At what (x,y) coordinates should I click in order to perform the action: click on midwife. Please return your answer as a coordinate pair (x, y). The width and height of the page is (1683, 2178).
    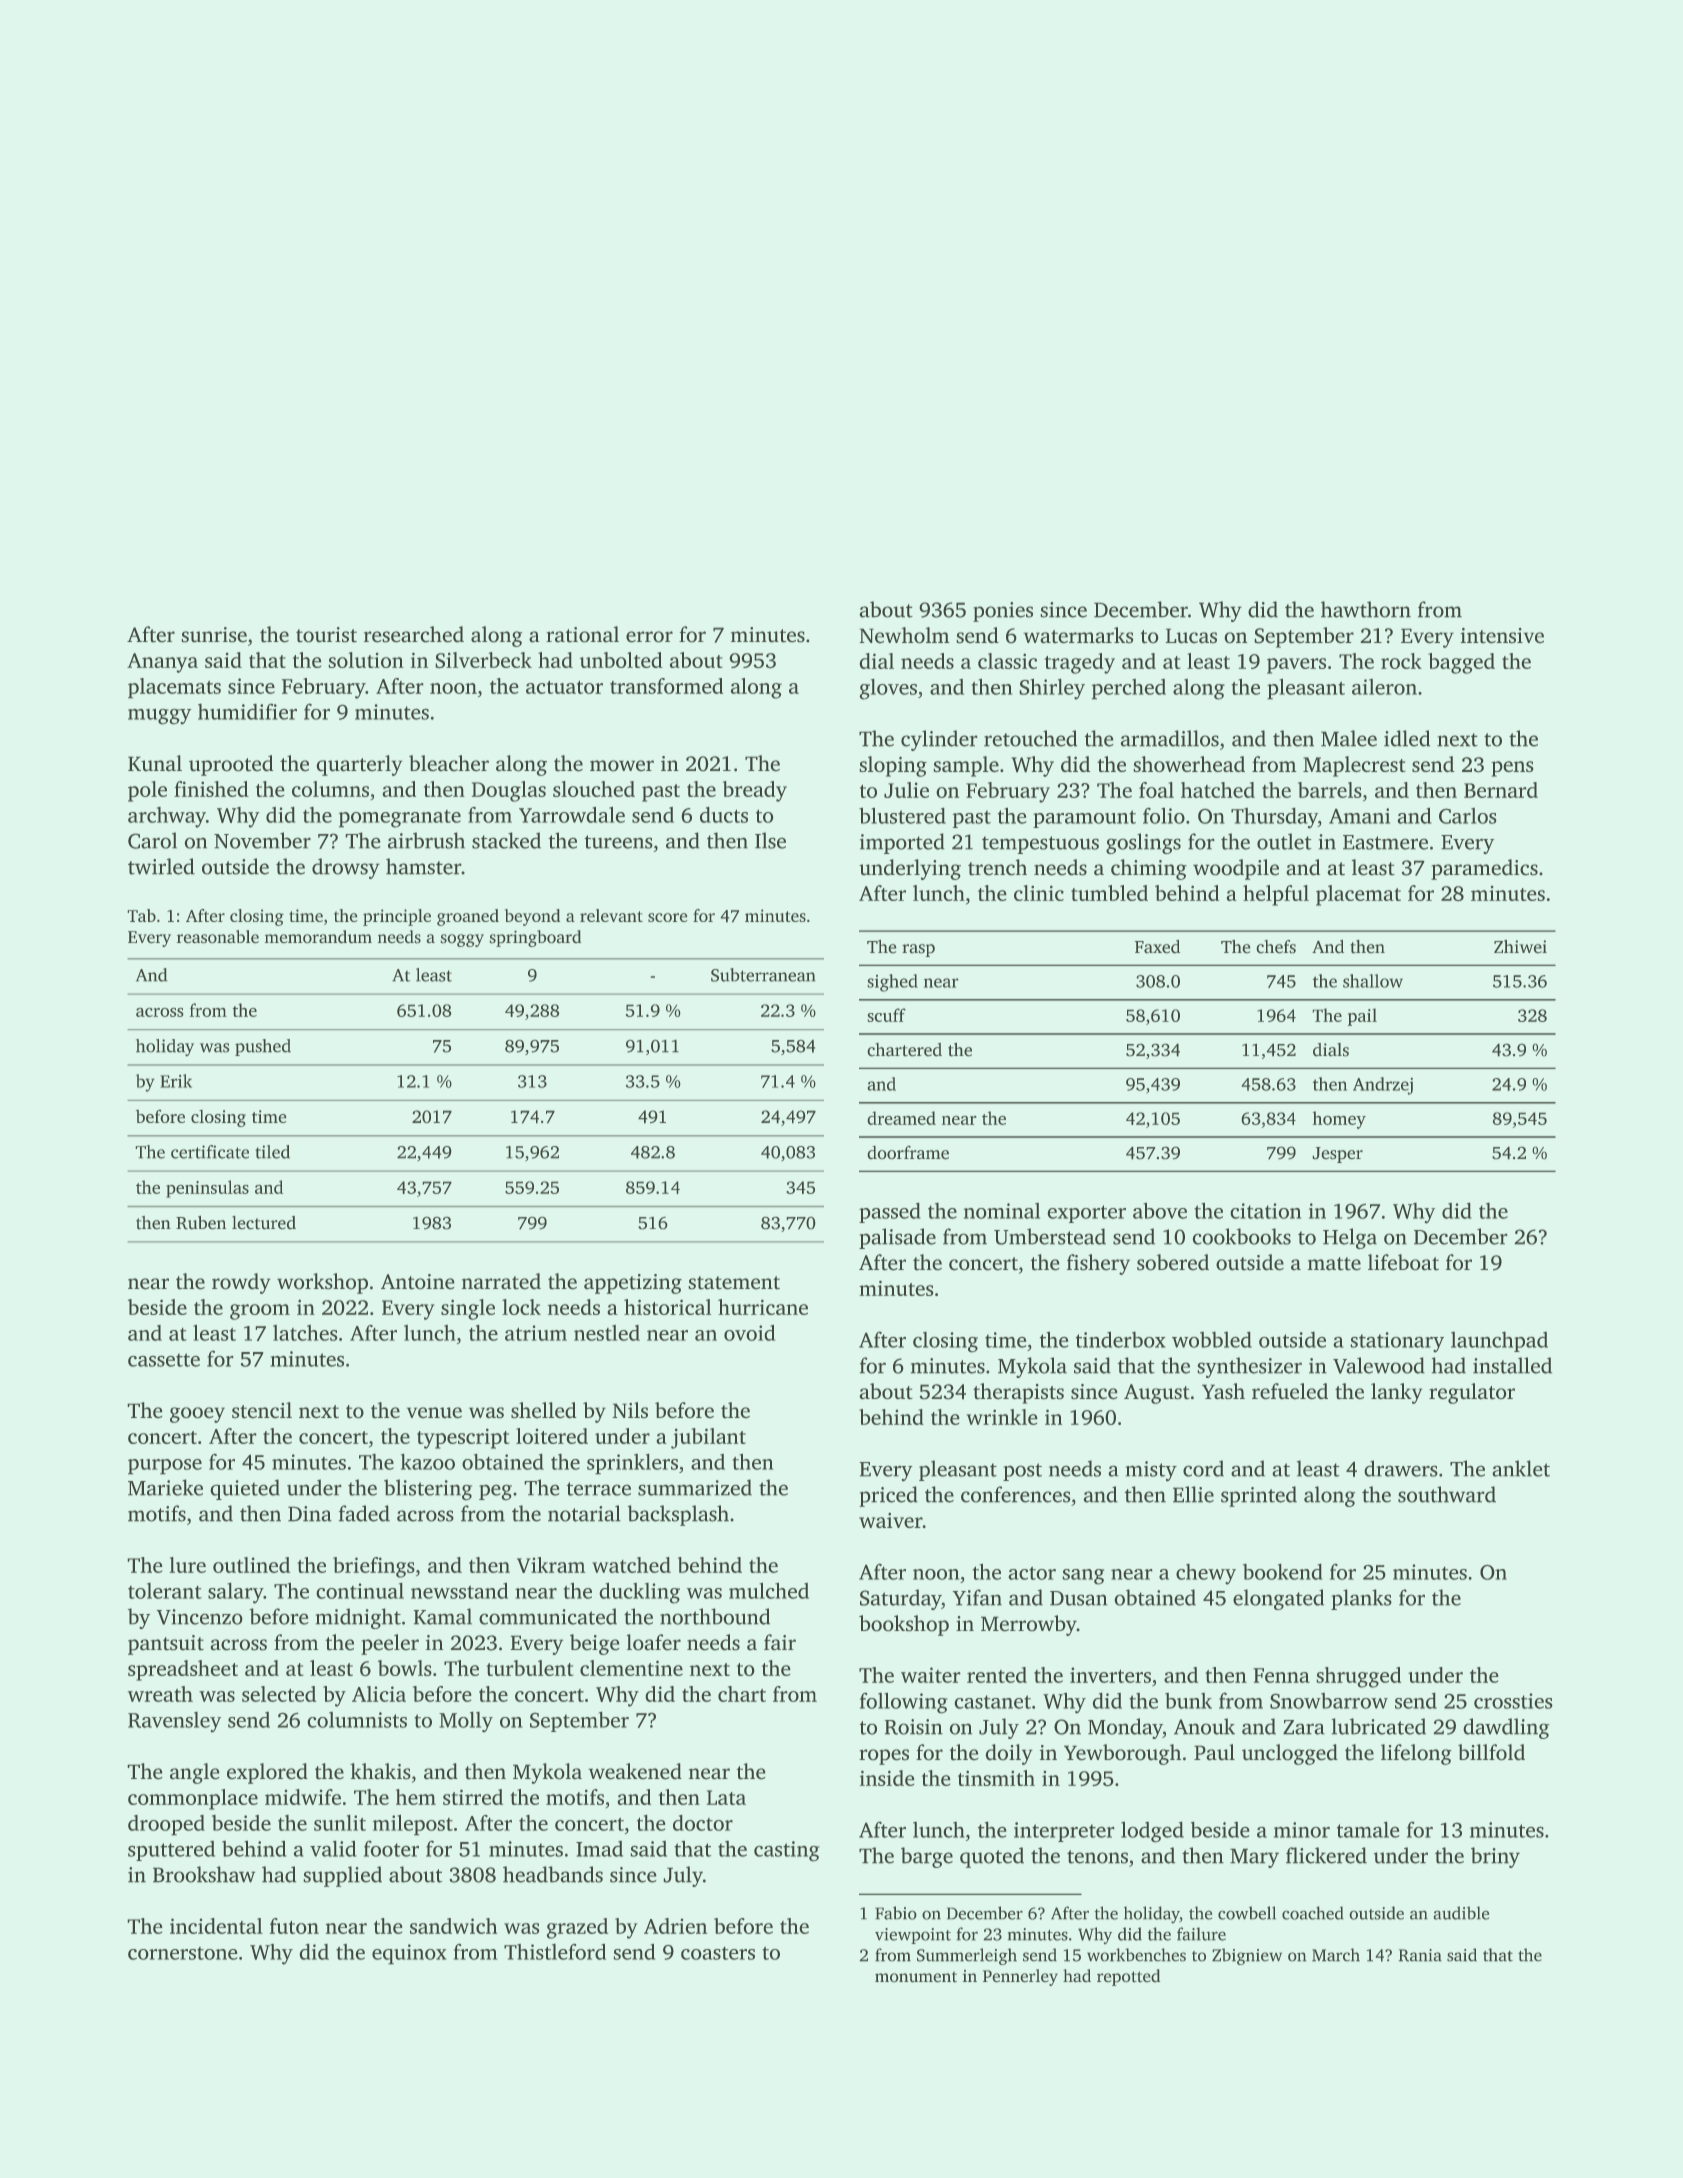
    Looking at the image, I should click on (303, 1797).
